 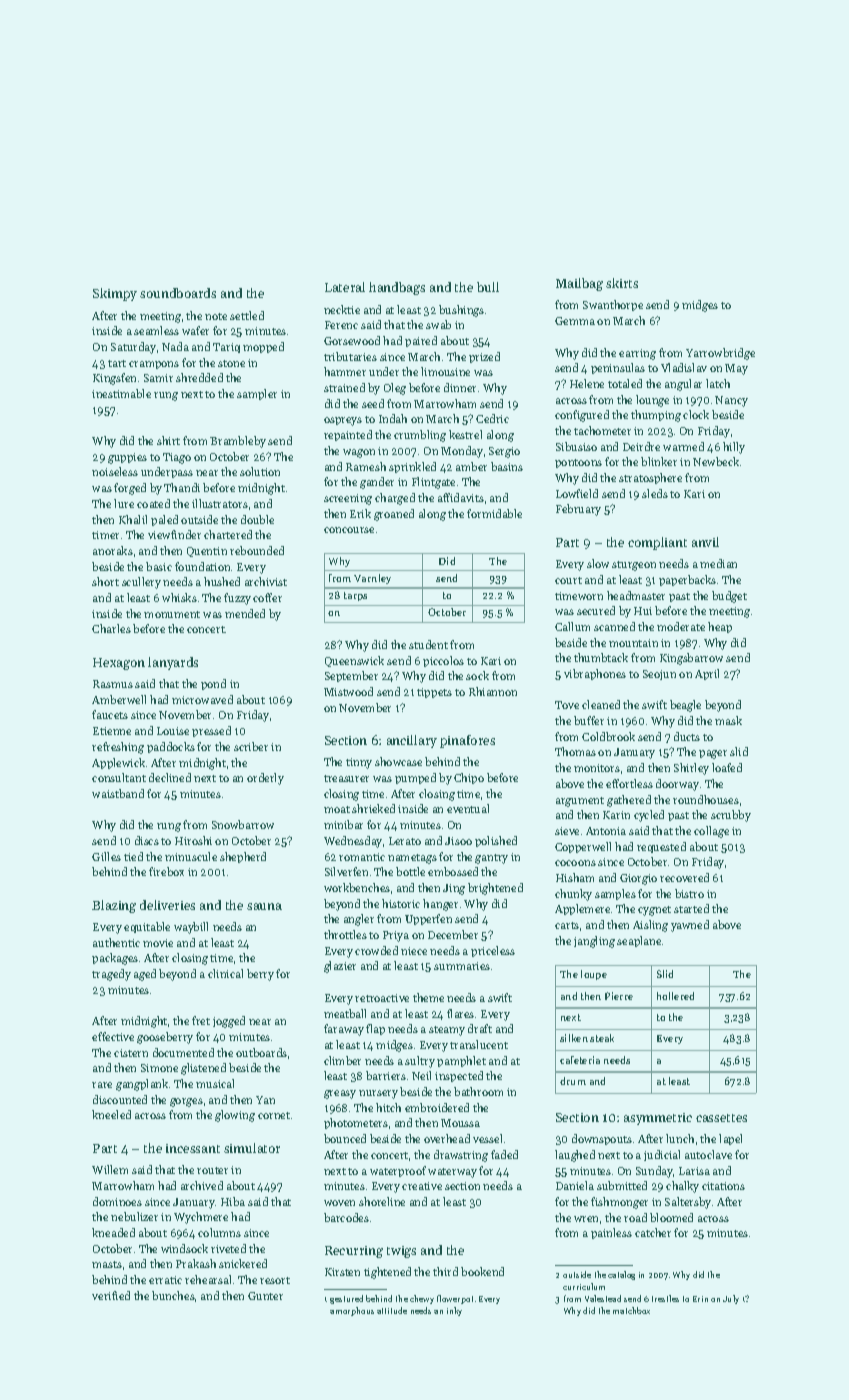 What do you see at coordinates (731, 1299) in the screenshot?
I see `July` at bounding box center [731, 1299].
